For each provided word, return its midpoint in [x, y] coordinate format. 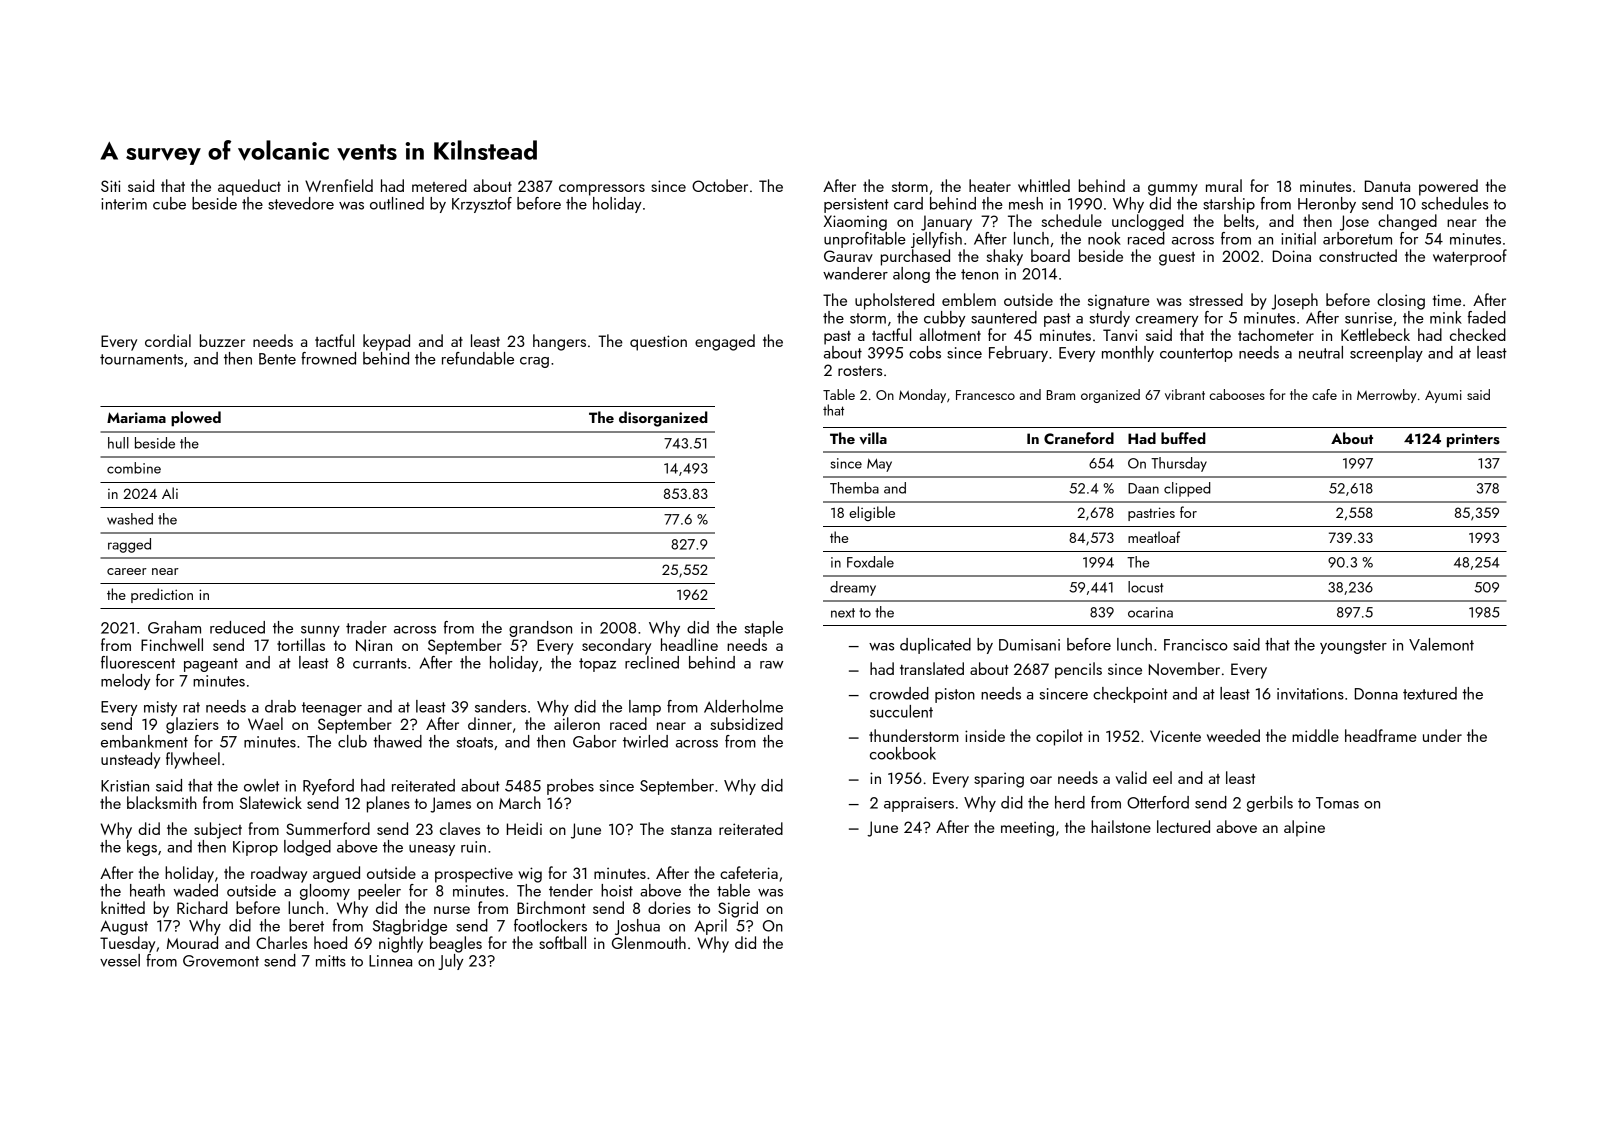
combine [134, 468]
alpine [1304, 828]
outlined [397, 203]
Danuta [1387, 186]
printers [1473, 440]
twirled [645, 741]
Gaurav [848, 256]
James [450, 805]
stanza [691, 830]
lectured [1183, 826]
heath [147, 890]
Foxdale [870, 562]
